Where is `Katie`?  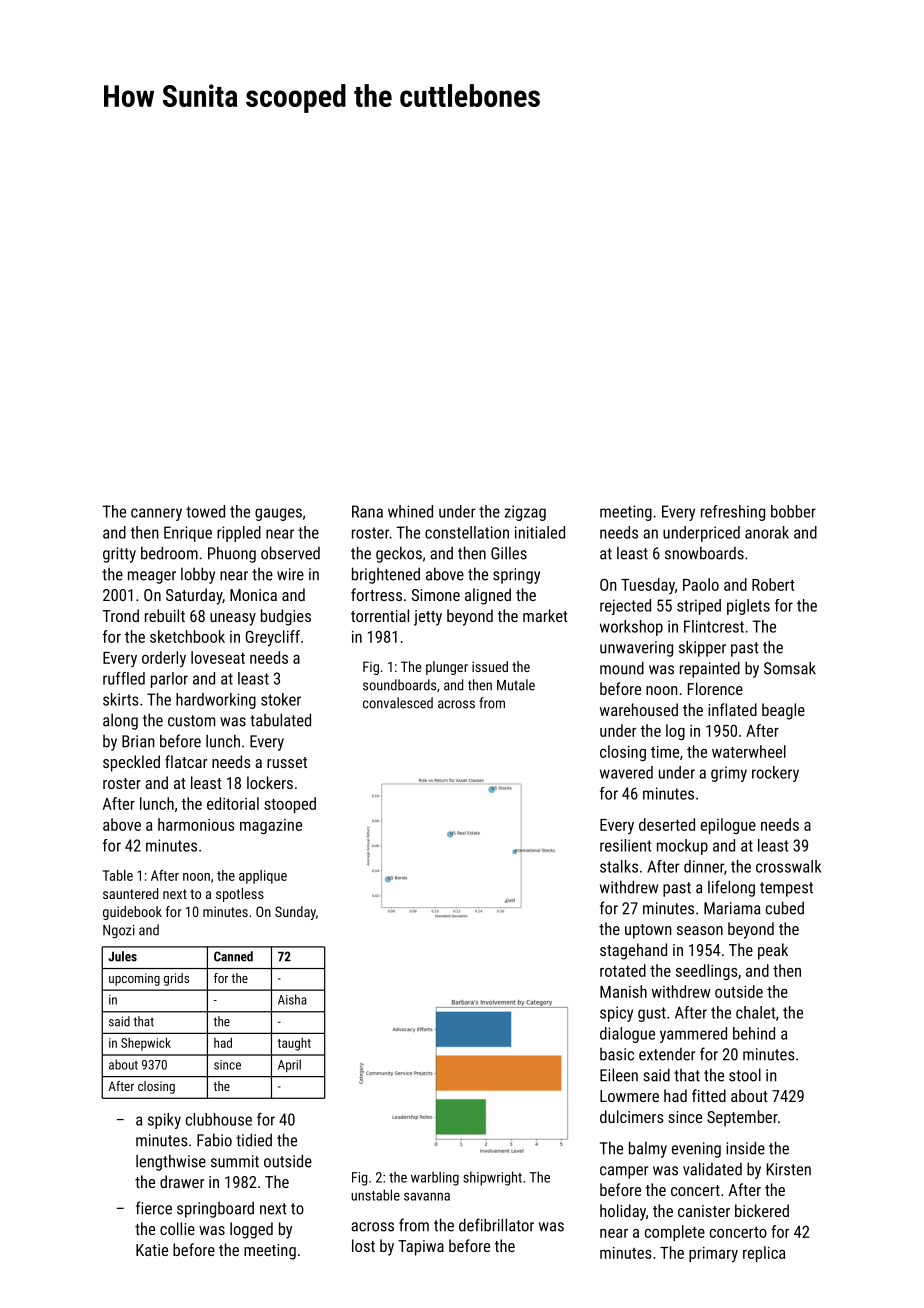
Katie is located at coordinates (152, 1250).
